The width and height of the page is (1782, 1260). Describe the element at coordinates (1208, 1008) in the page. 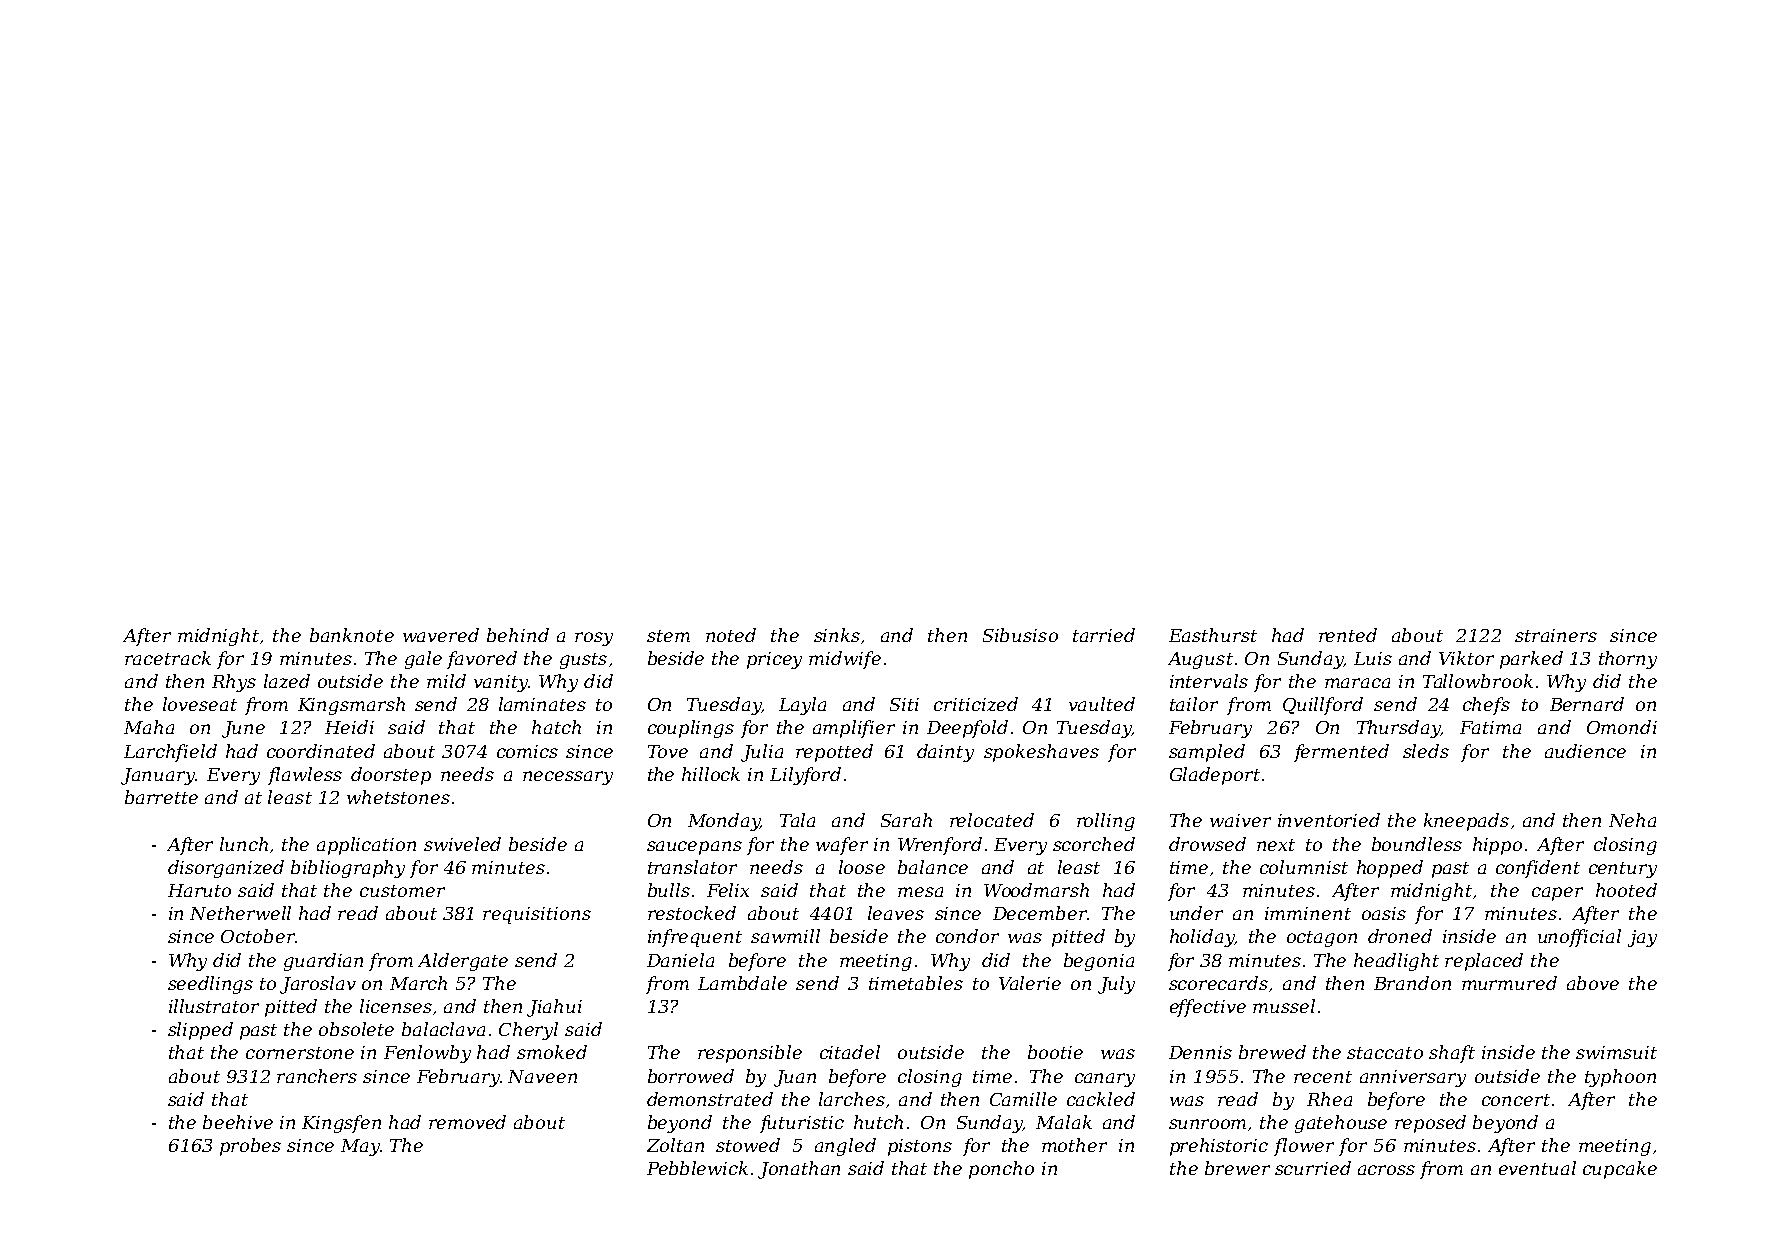

I see `effective` at that location.
